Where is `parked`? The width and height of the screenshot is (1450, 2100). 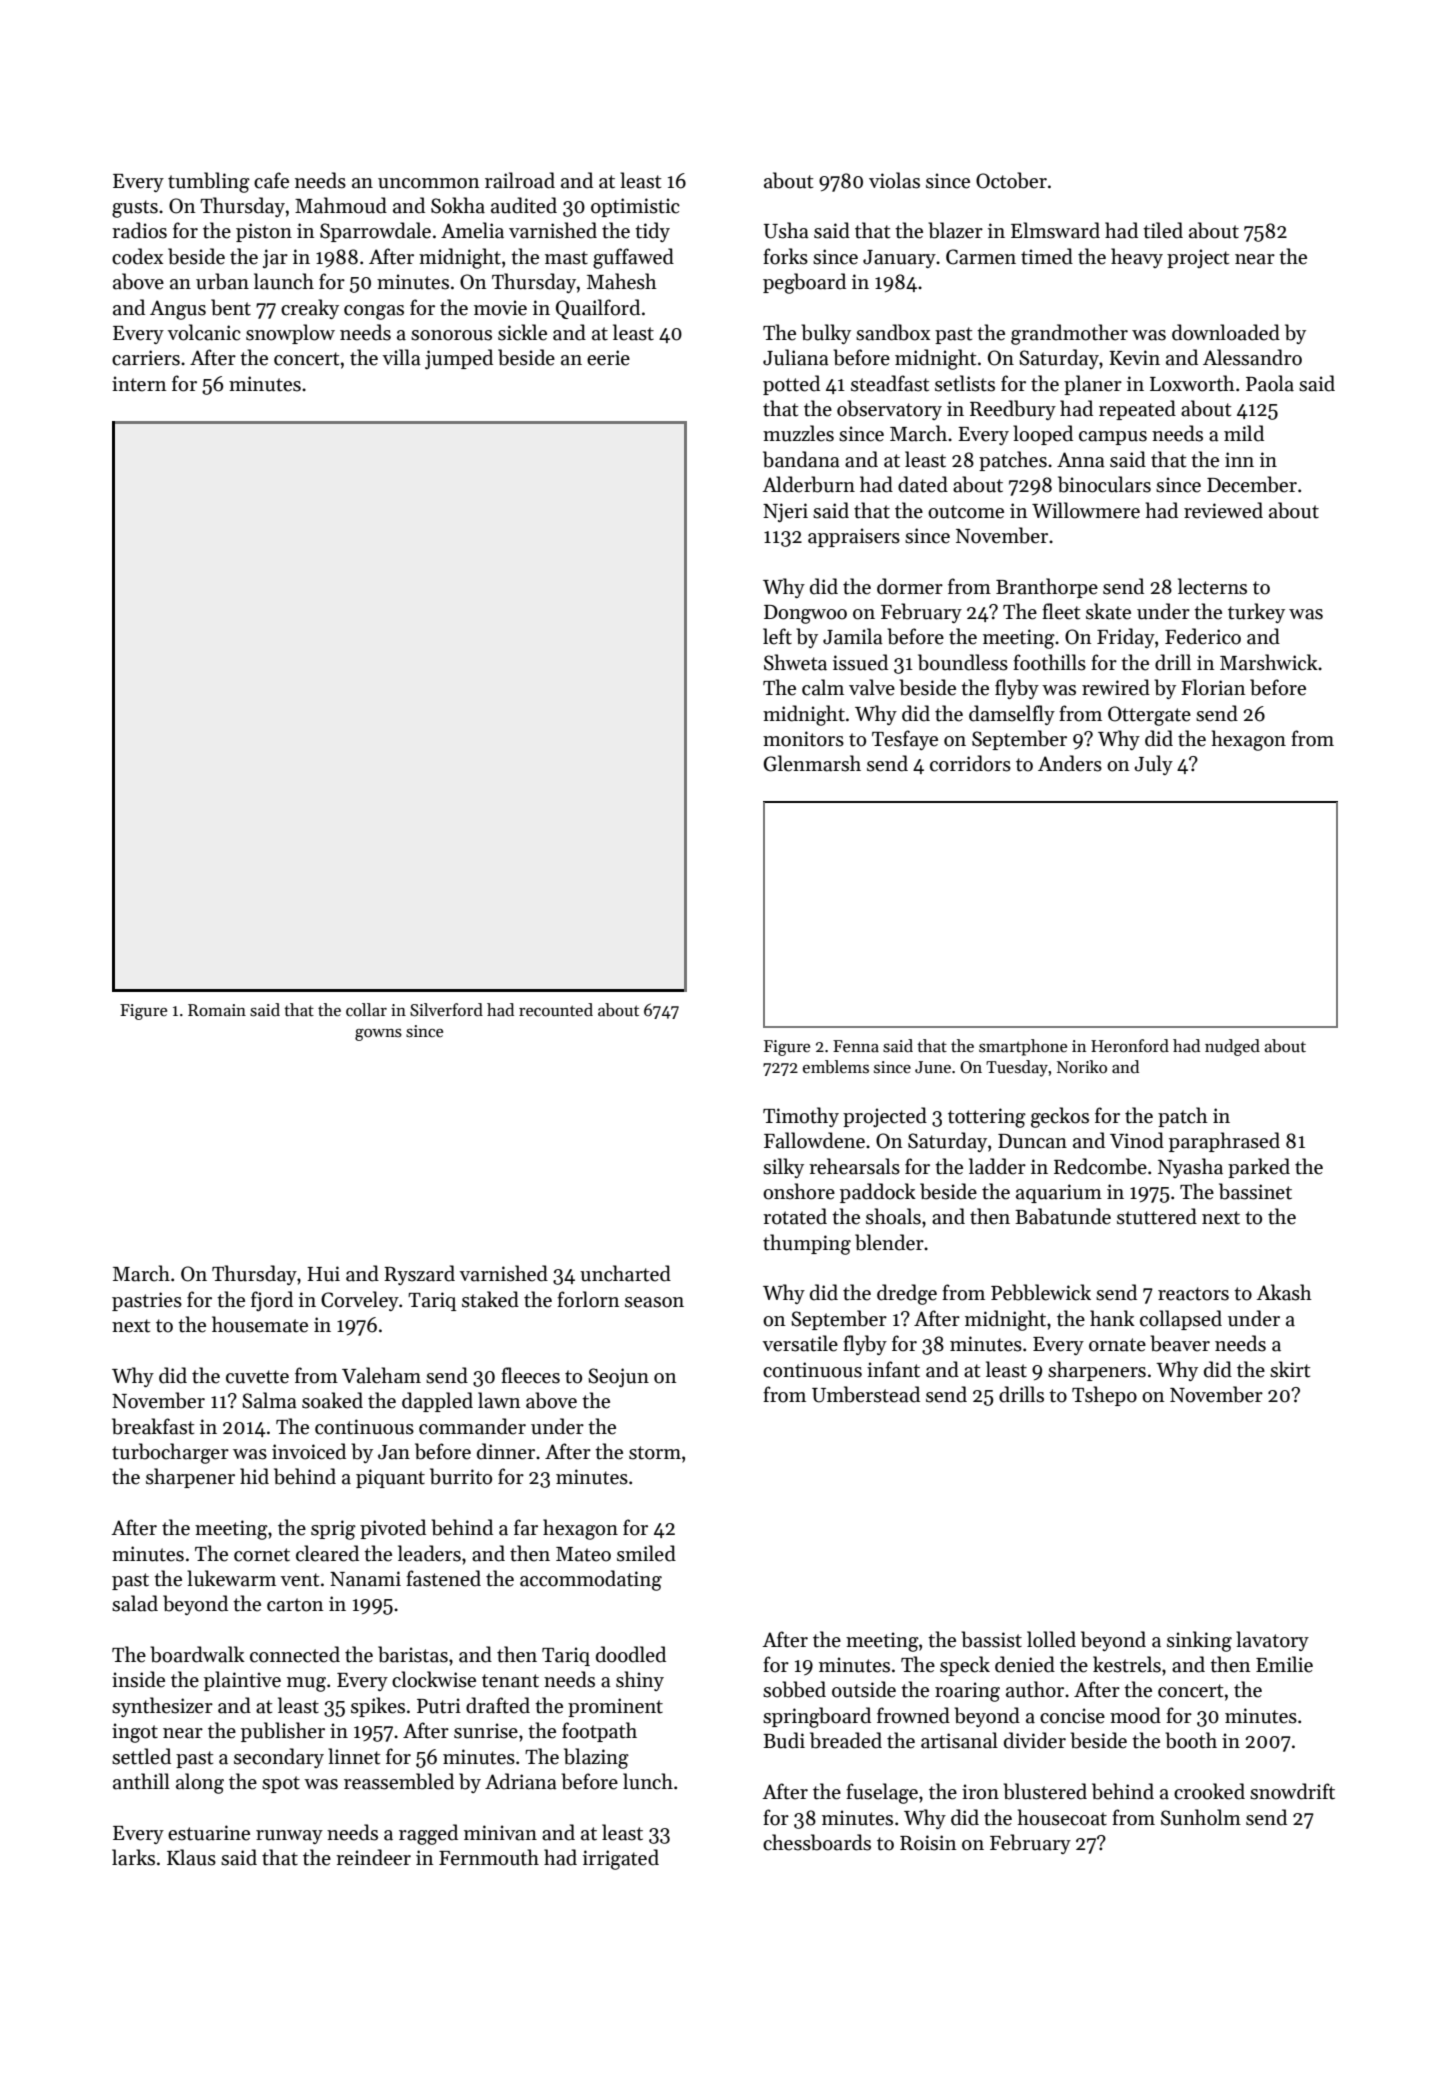 parked is located at coordinates (1259, 1168).
